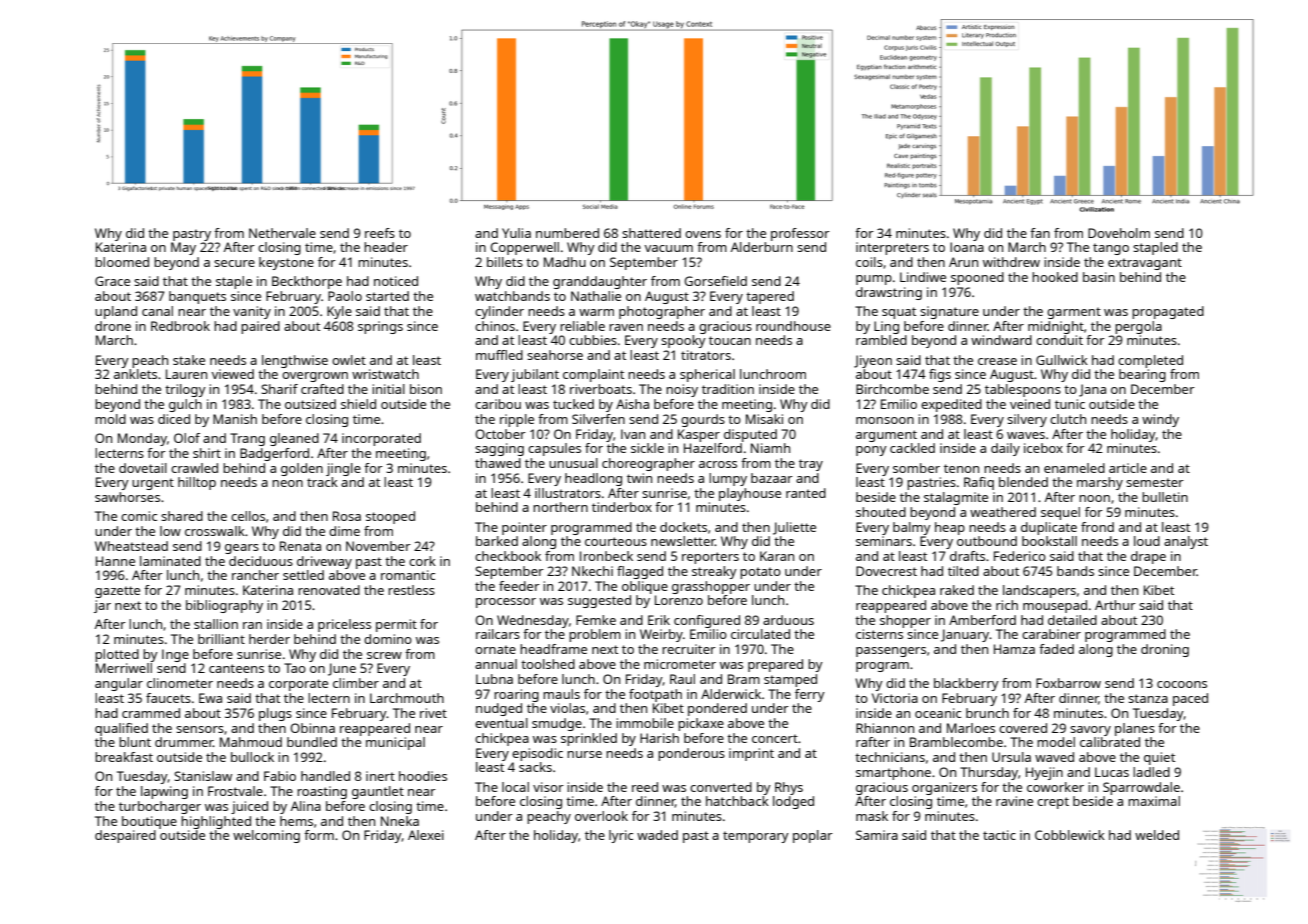 This screenshot has width=1308, height=924. Describe the element at coordinates (117, 655) in the screenshot. I see `plotted` at that location.
